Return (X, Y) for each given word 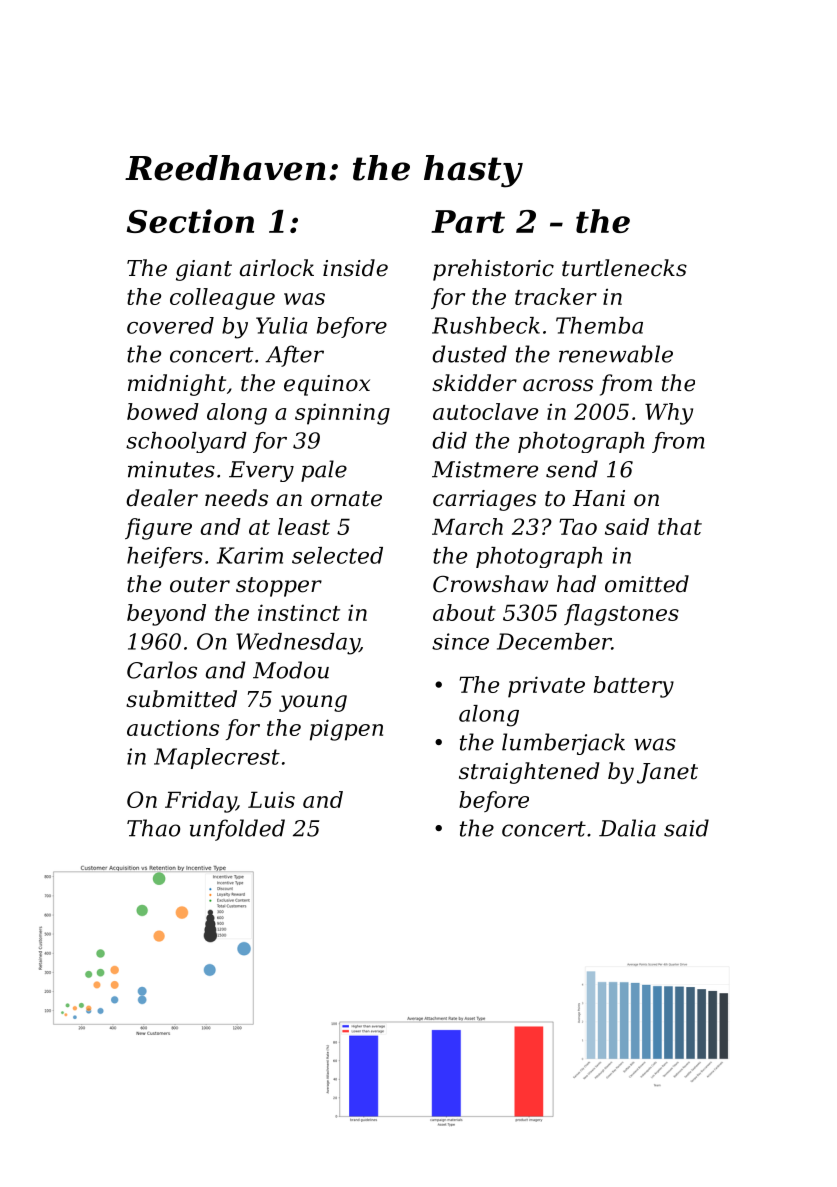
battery (634, 687)
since (460, 641)
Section (190, 221)
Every (261, 471)
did (449, 440)
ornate (346, 499)
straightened (529, 773)
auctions (173, 727)
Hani (599, 498)
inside (355, 268)
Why (669, 414)
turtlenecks (624, 268)
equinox (327, 385)
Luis (271, 799)
